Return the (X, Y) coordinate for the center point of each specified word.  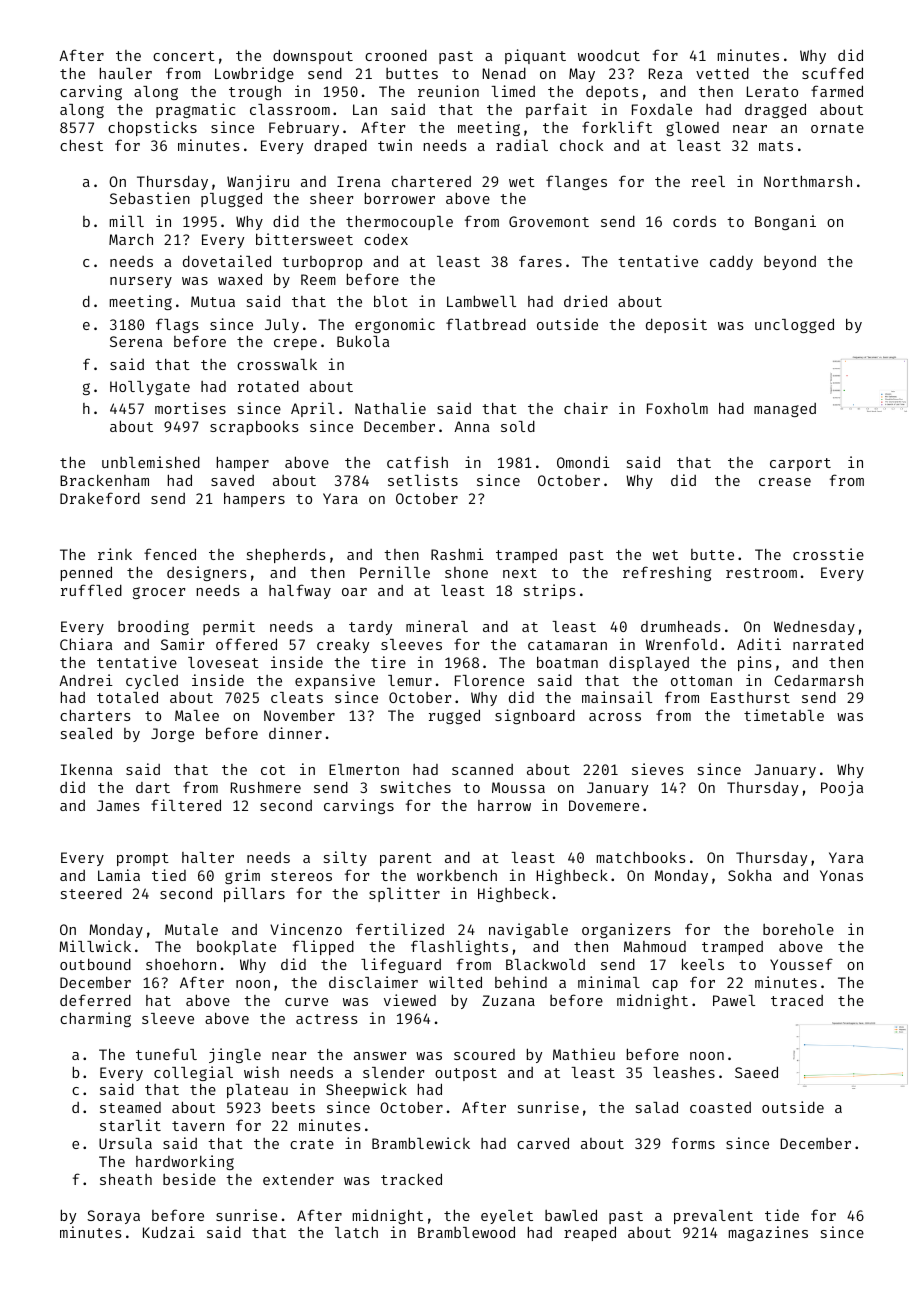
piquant (535, 56)
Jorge (172, 735)
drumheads (681, 626)
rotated (268, 386)
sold (518, 426)
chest (81, 145)
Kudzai (169, 1232)
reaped (590, 1233)
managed (785, 410)
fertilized (400, 929)
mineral (437, 626)
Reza (665, 73)
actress (327, 1019)
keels (703, 964)
